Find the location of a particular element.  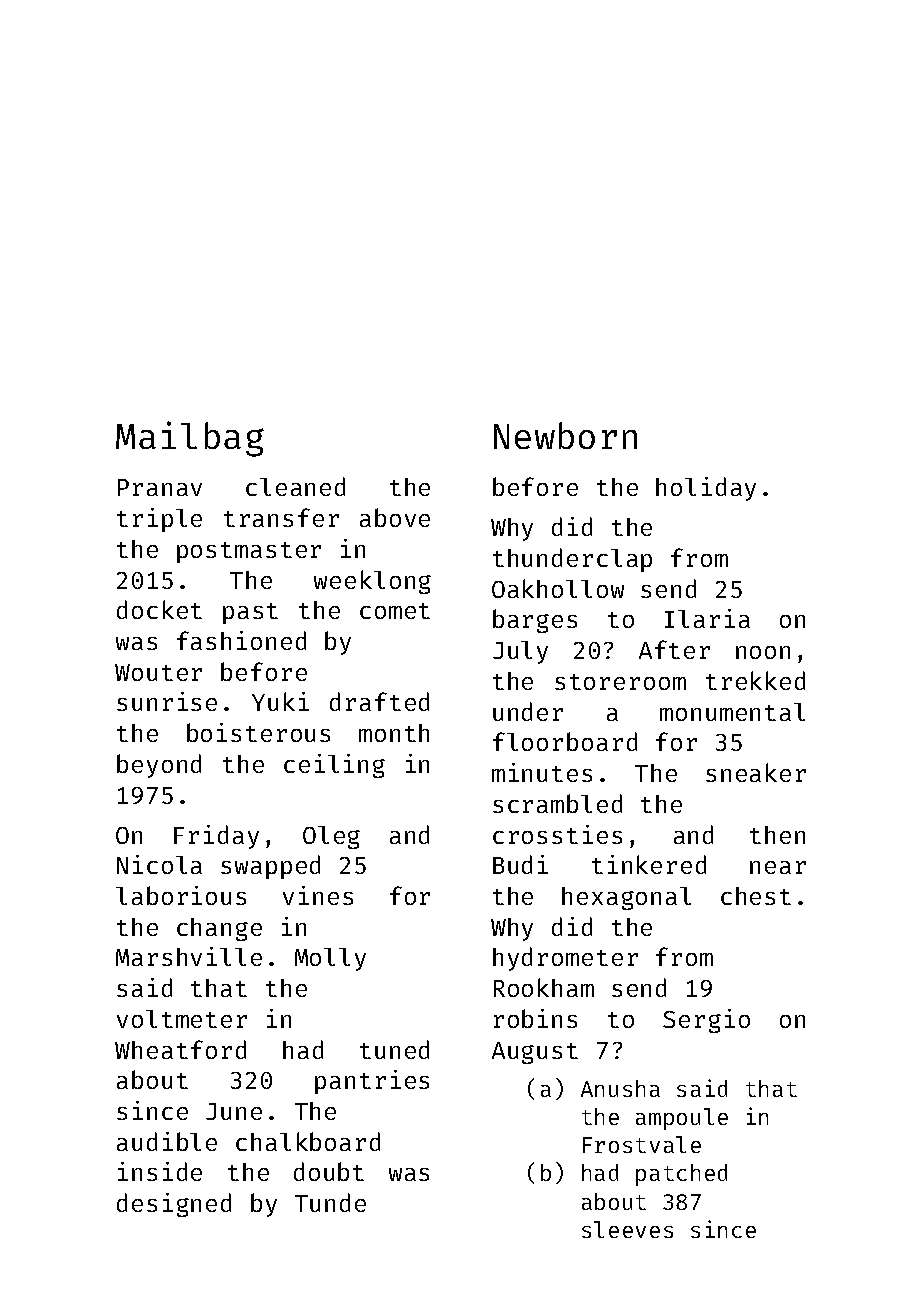

month is located at coordinates (394, 733).
